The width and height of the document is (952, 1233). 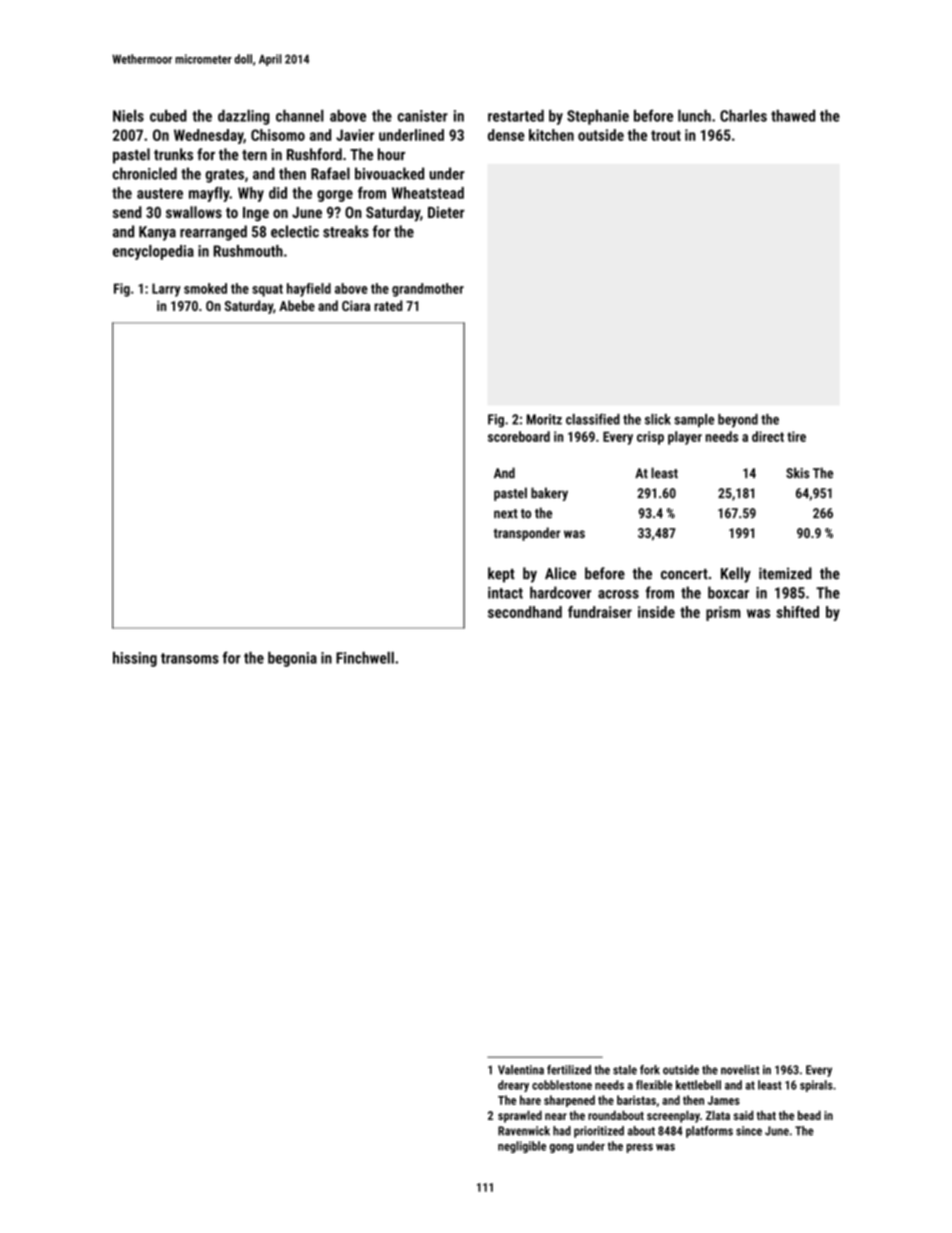 I want to click on scoreboard, so click(x=519, y=436).
